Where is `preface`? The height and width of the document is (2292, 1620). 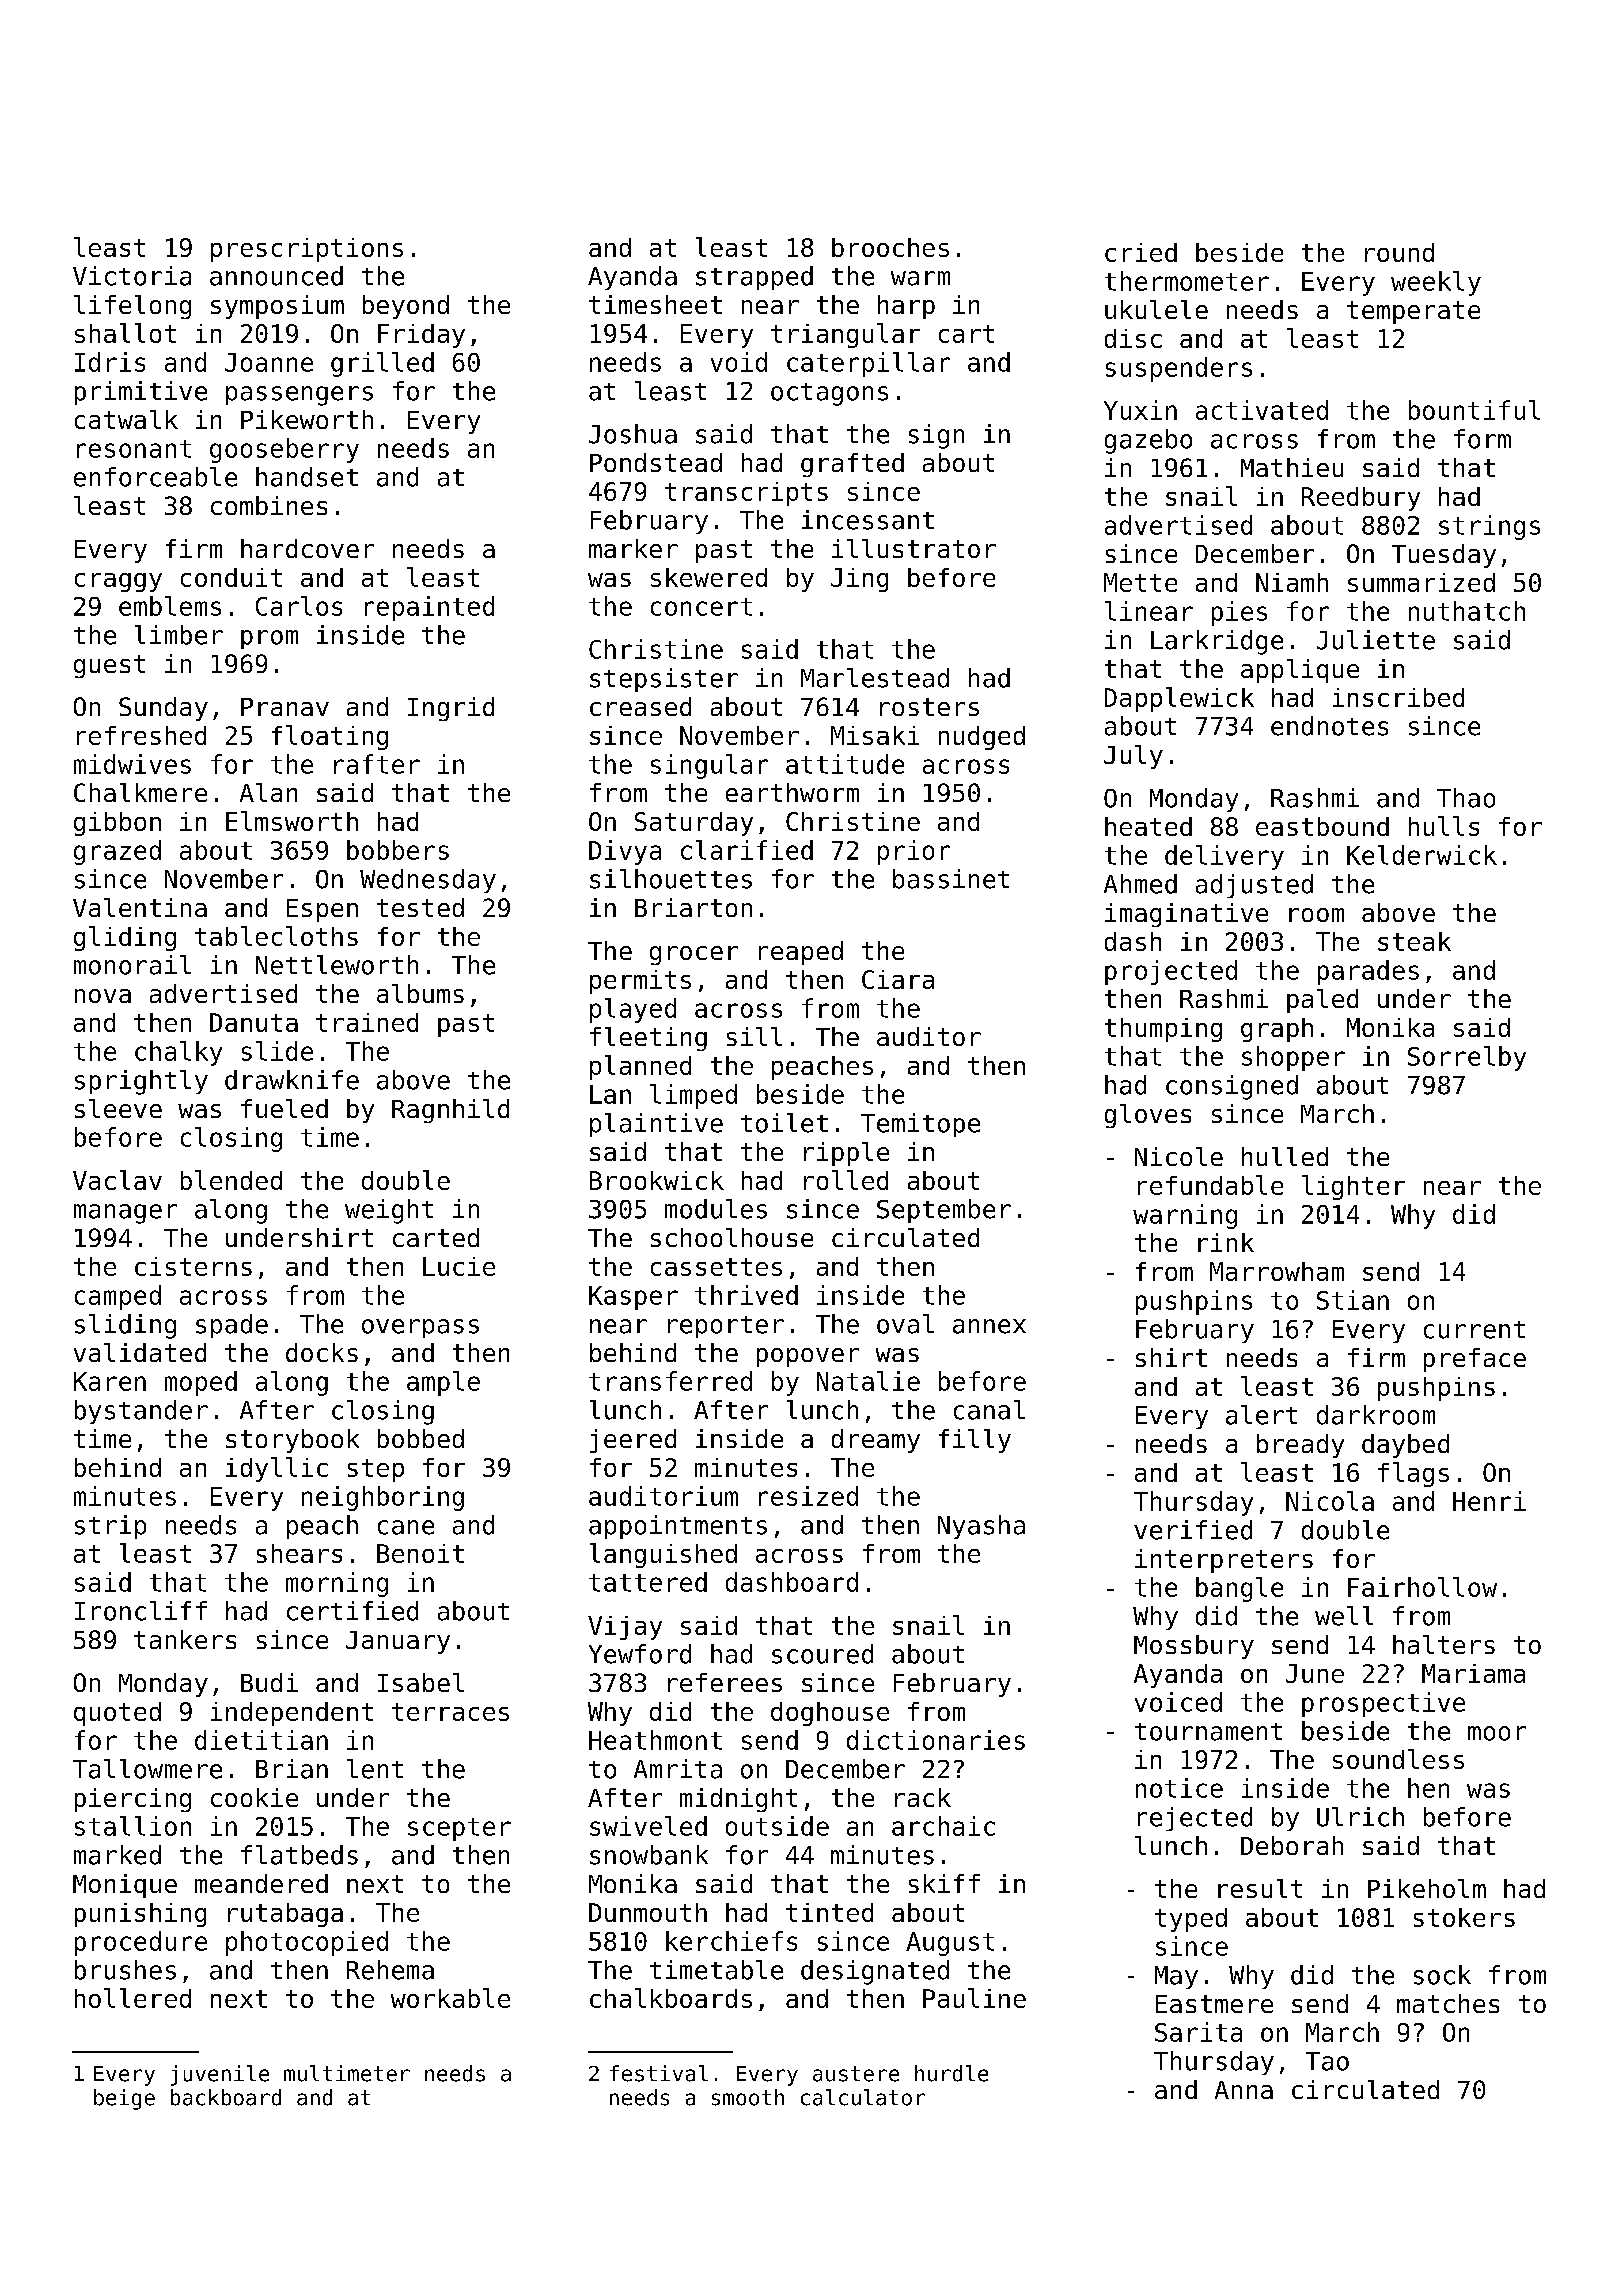 preface is located at coordinates (1475, 1360).
